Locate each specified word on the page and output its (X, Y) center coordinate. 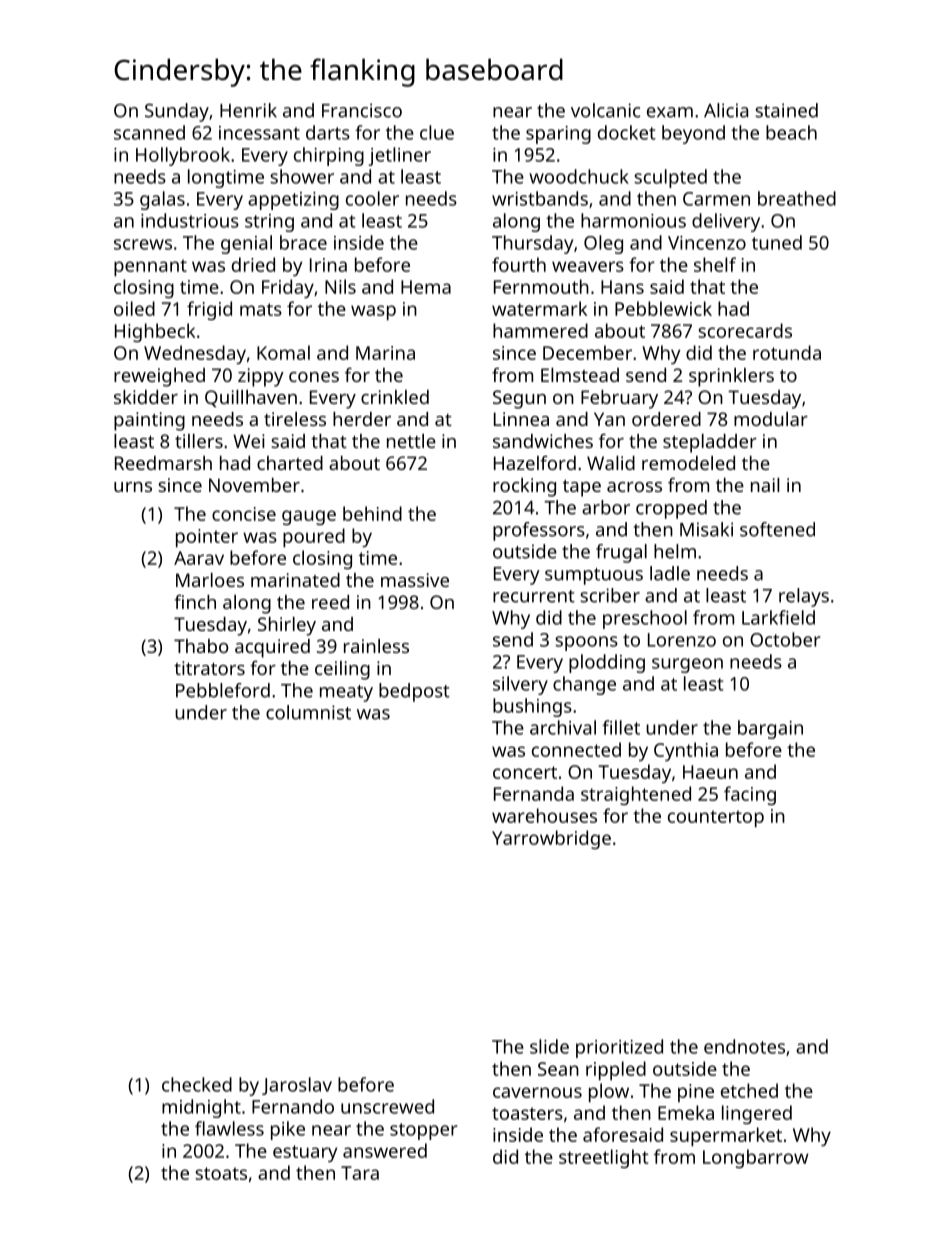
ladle (670, 573)
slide (549, 1046)
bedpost (414, 692)
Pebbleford (223, 690)
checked (197, 1084)
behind (372, 513)
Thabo (201, 646)
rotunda (787, 352)
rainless (376, 646)
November (254, 485)
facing (750, 795)
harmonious (633, 220)
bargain (770, 729)
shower (302, 176)
